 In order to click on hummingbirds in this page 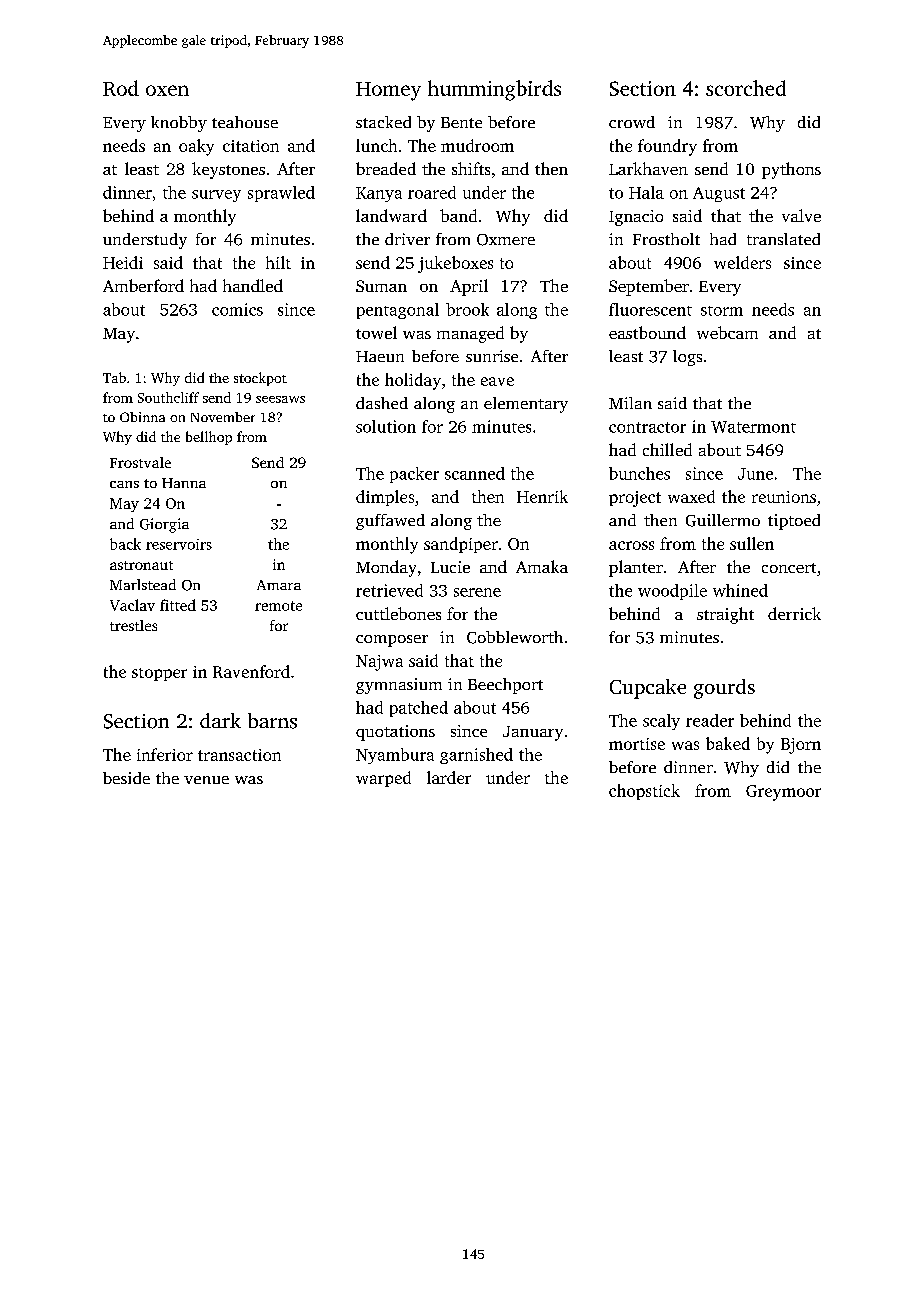, I will do `click(494, 90)`.
